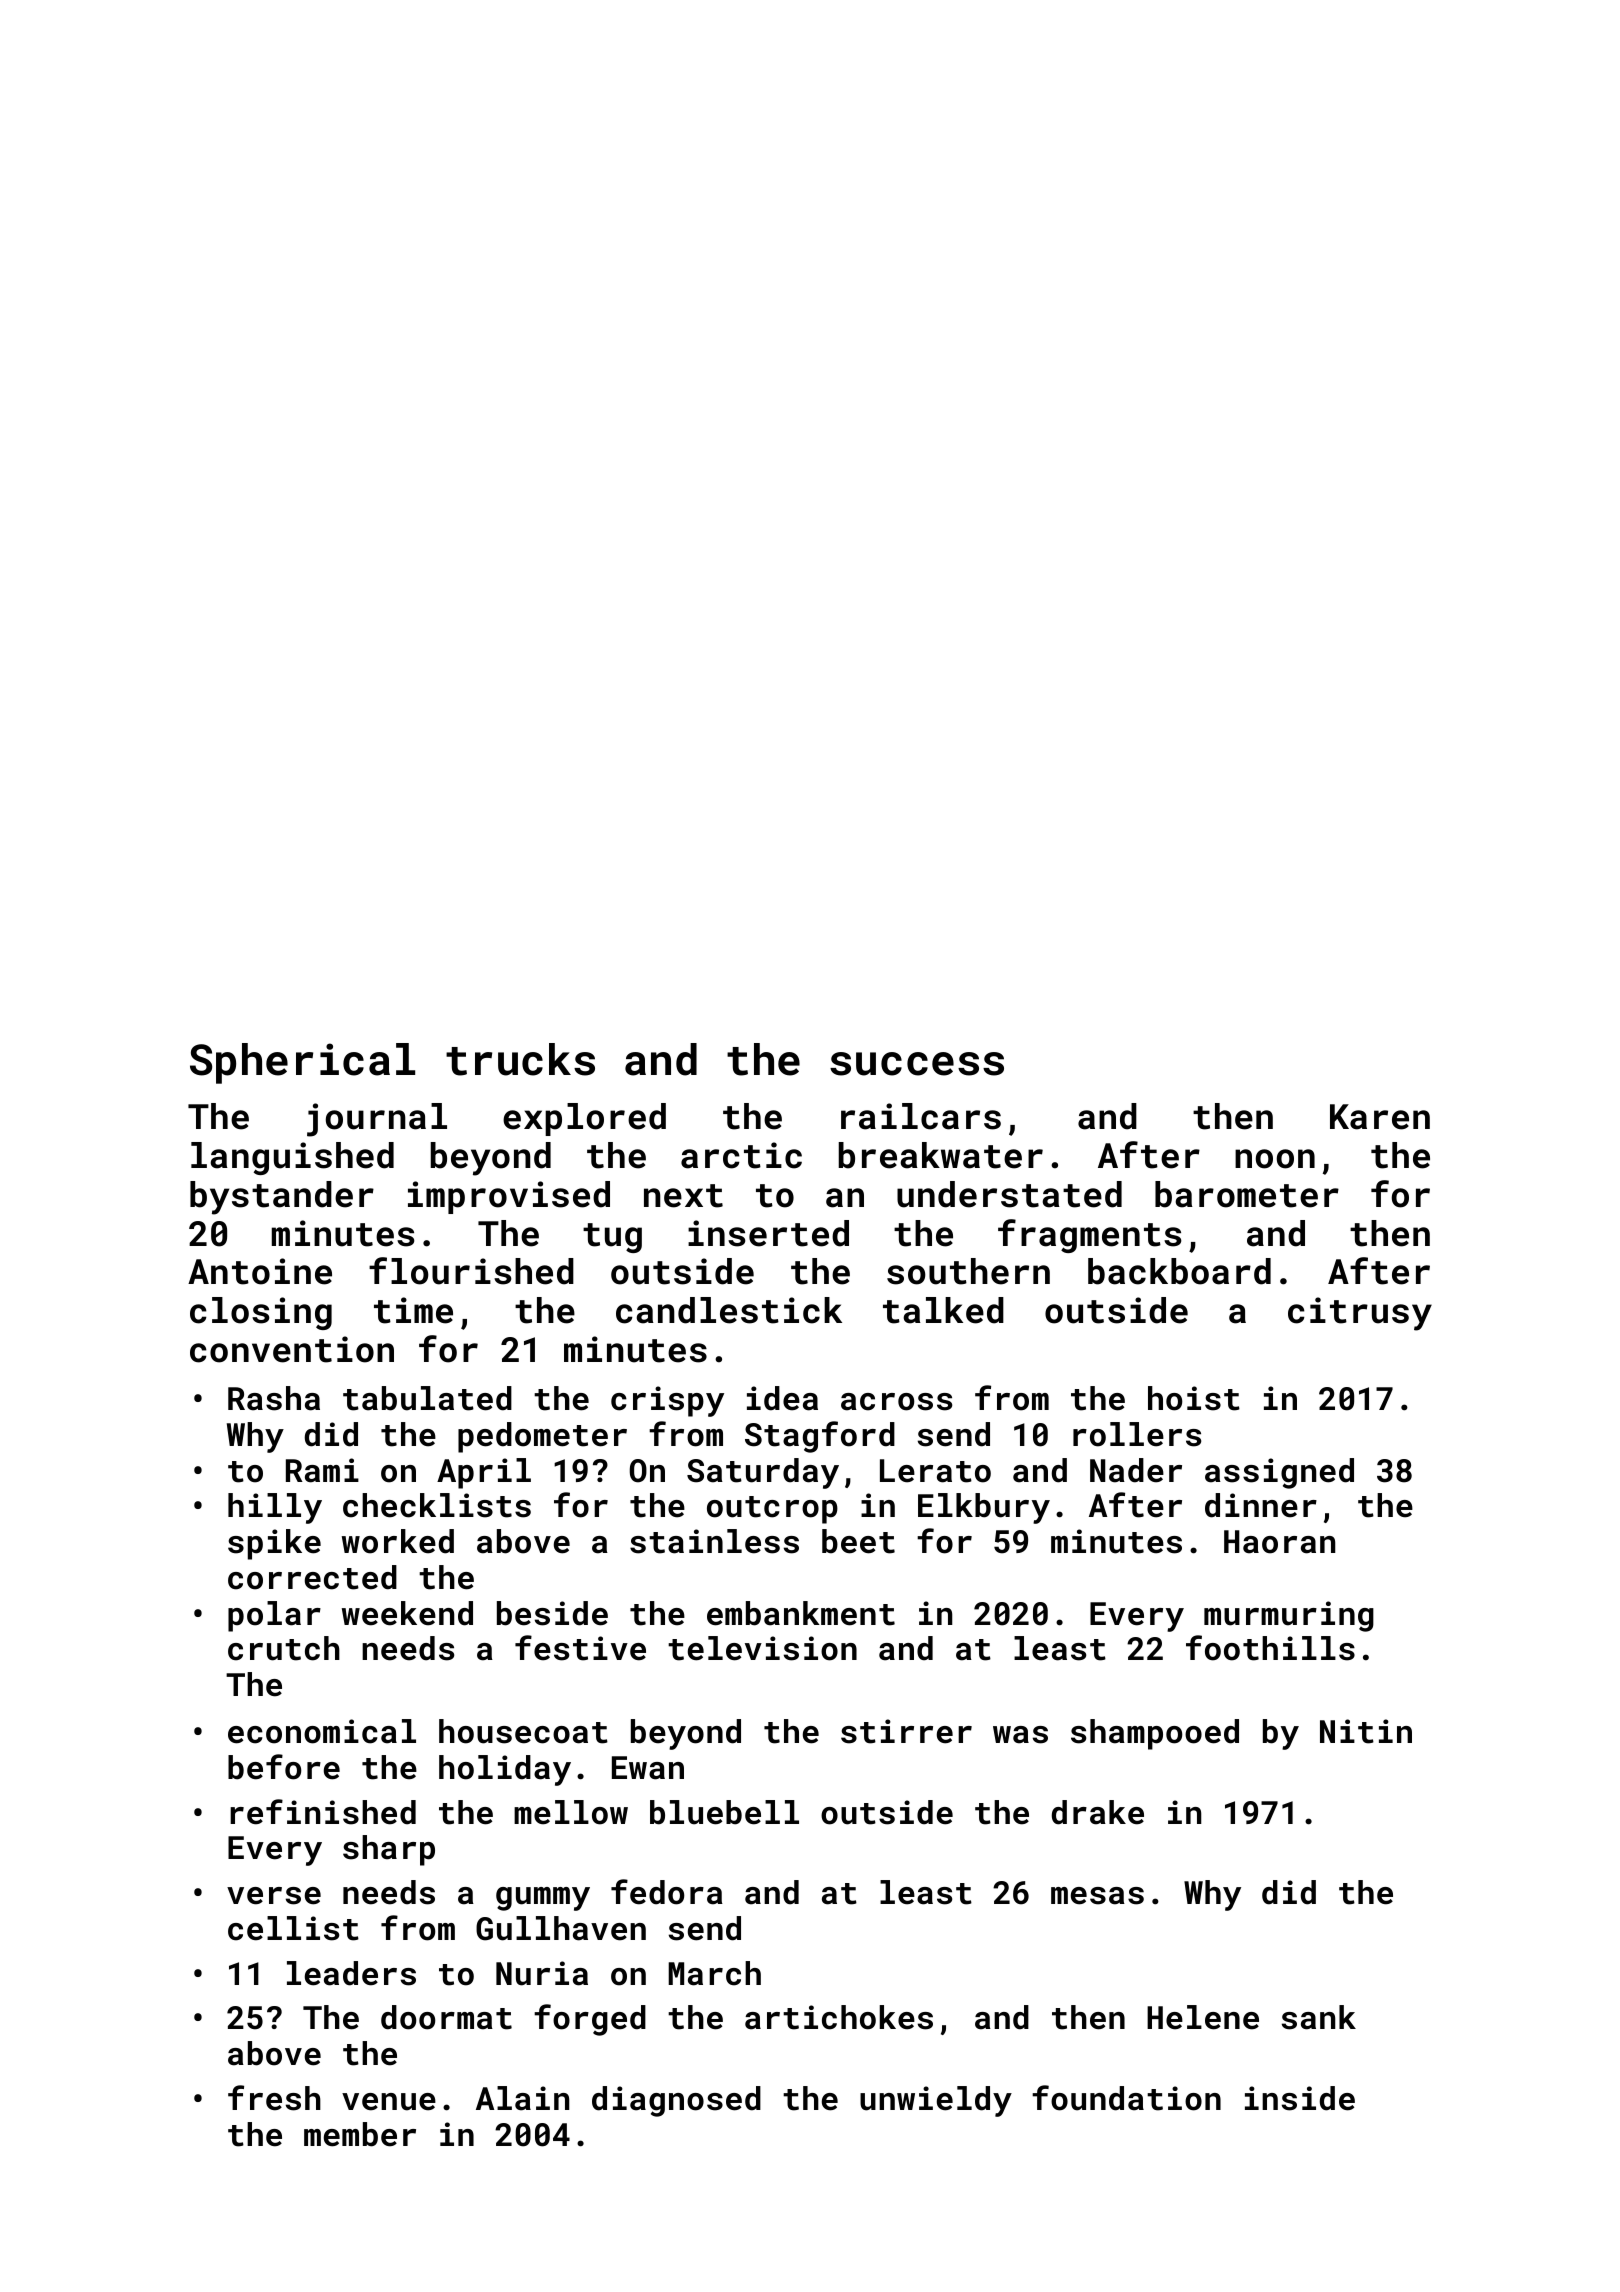  What do you see at coordinates (1247, 1194) in the screenshot?
I see `barometer` at bounding box center [1247, 1194].
